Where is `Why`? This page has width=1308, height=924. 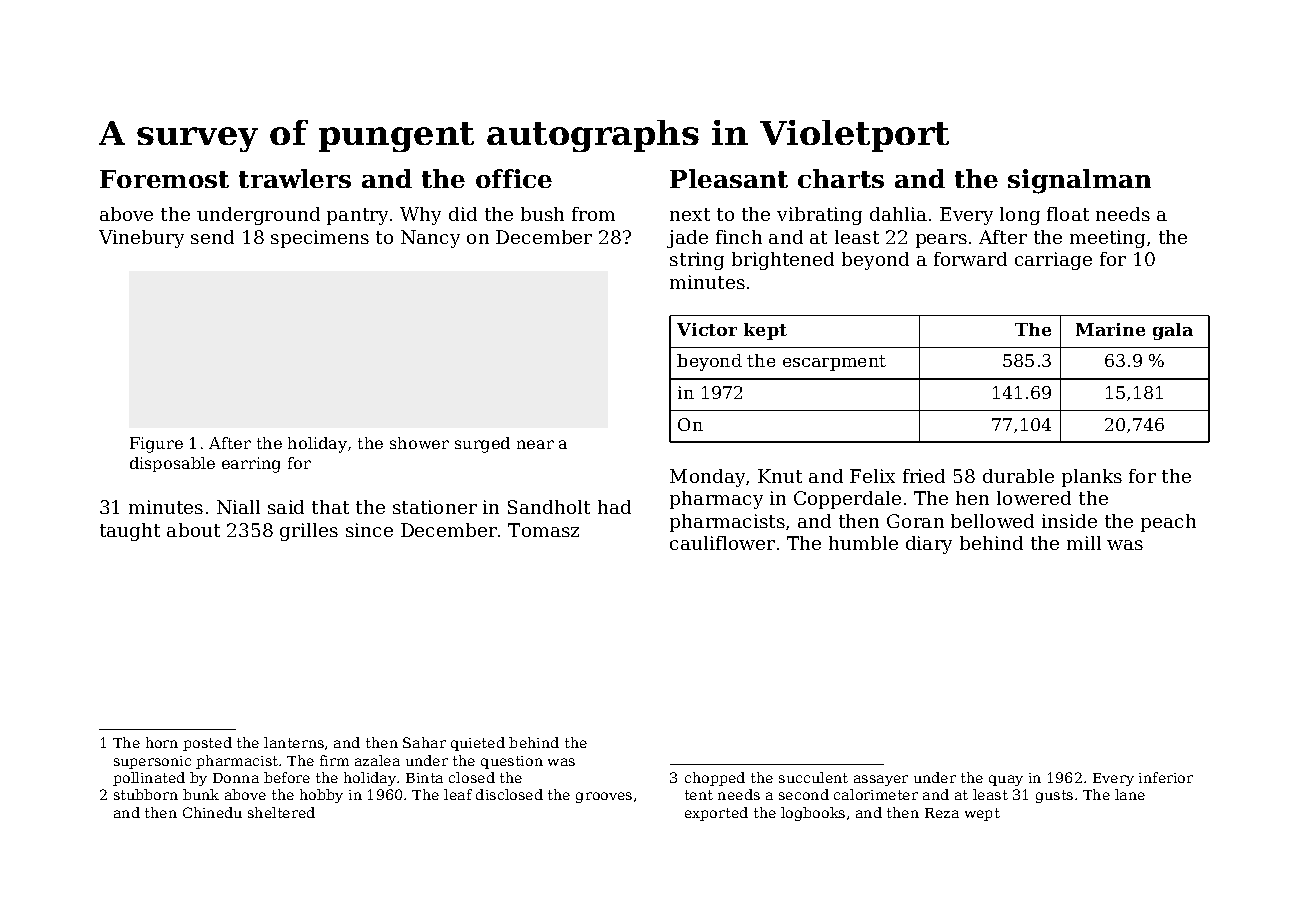 Why is located at coordinates (420, 216).
